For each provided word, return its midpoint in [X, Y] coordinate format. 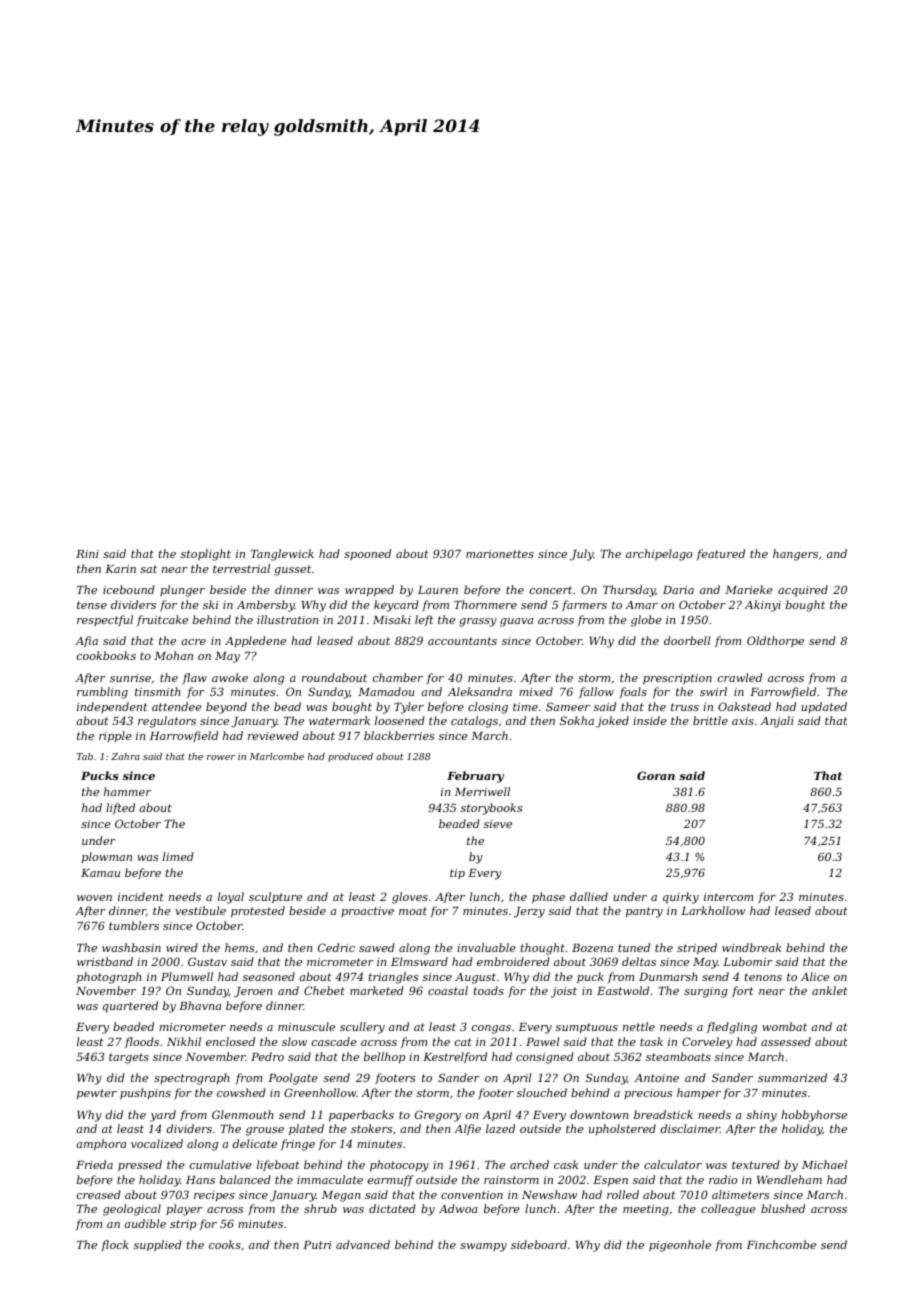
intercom [728, 897]
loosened [400, 720]
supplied [158, 1246]
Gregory [438, 1116]
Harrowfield [184, 736]
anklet [830, 990]
